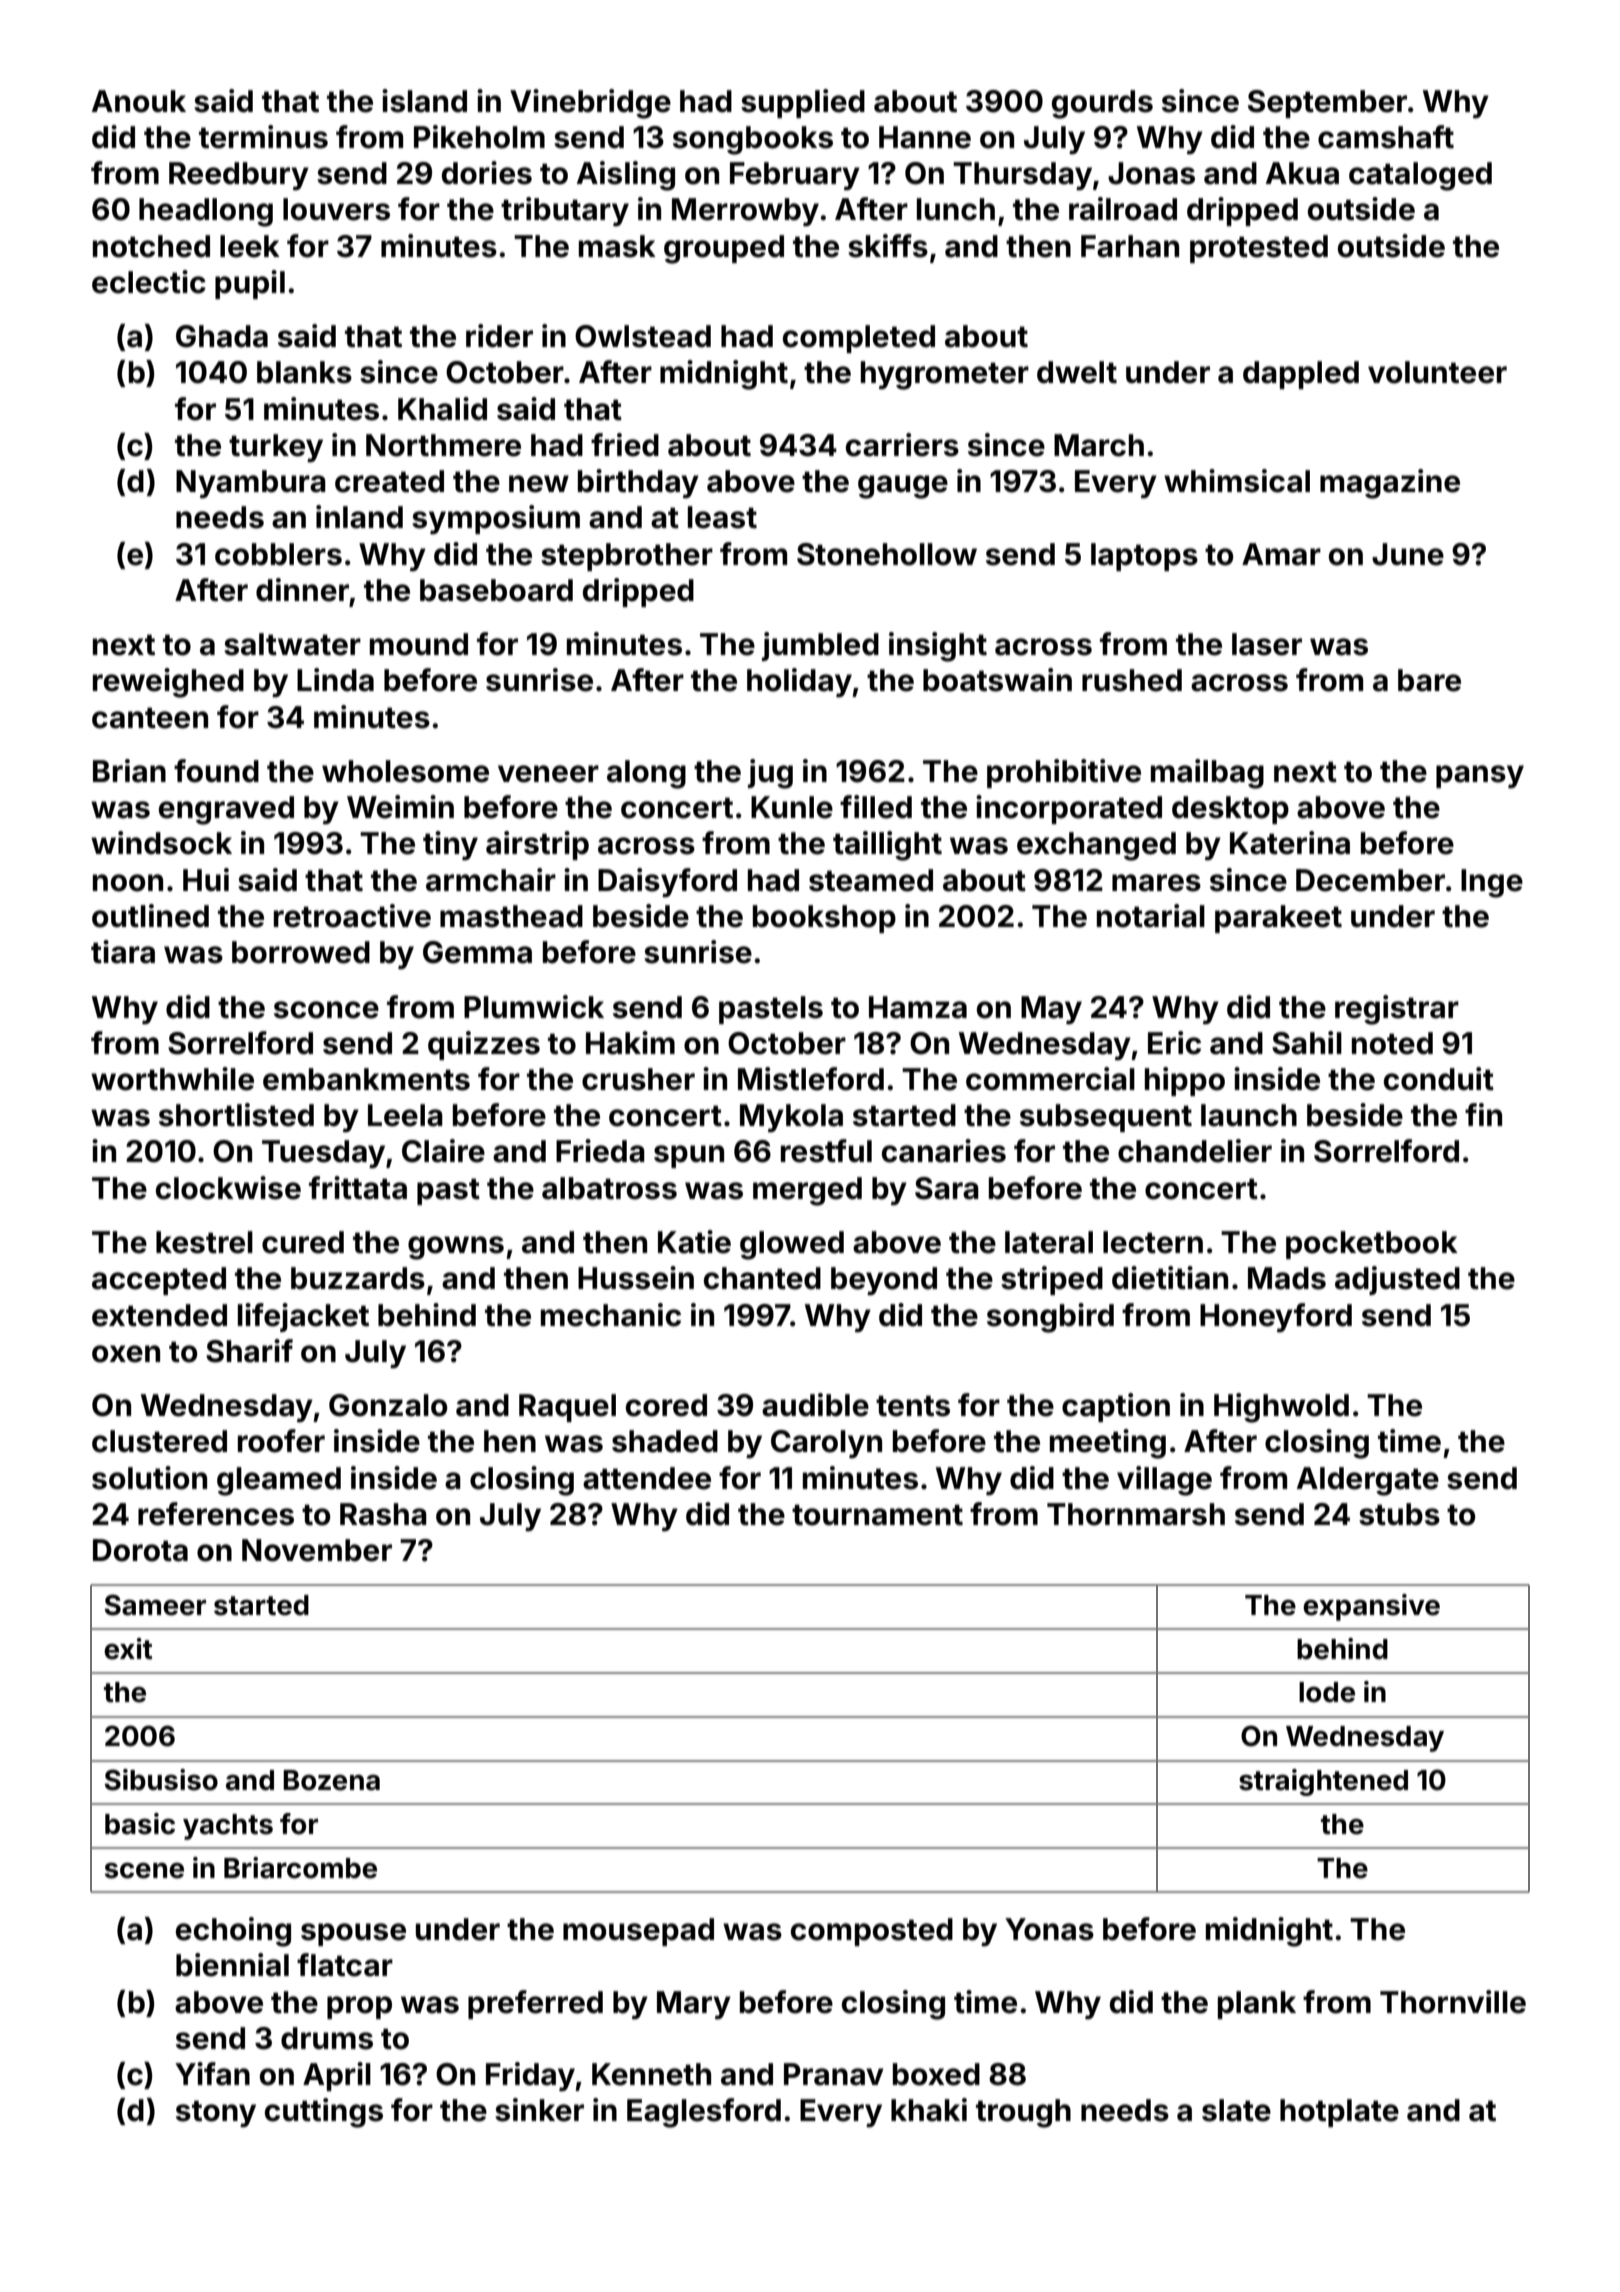 This screenshot has width=1620, height=2292. Describe the element at coordinates (336, 209) in the screenshot. I see `louvers` at that location.
